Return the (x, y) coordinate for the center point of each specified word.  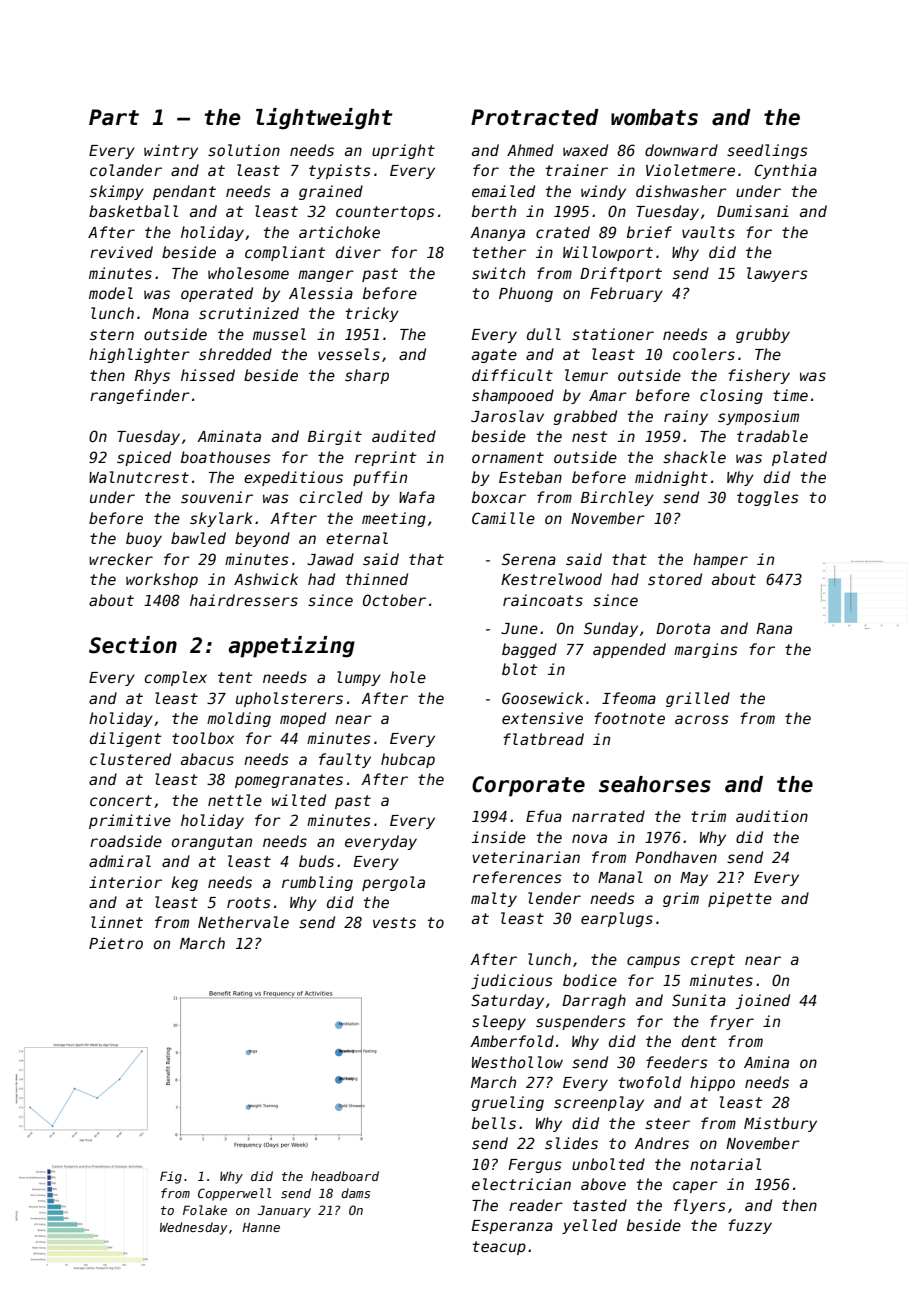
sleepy (499, 1022)
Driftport (621, 274)
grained (331, 192)
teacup (499, 1248)
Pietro (116, 943)
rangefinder (140, 396)
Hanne (261, 1227)
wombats (654, 117)
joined (762, 1001)
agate (494, 356)
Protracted (535, 117)
